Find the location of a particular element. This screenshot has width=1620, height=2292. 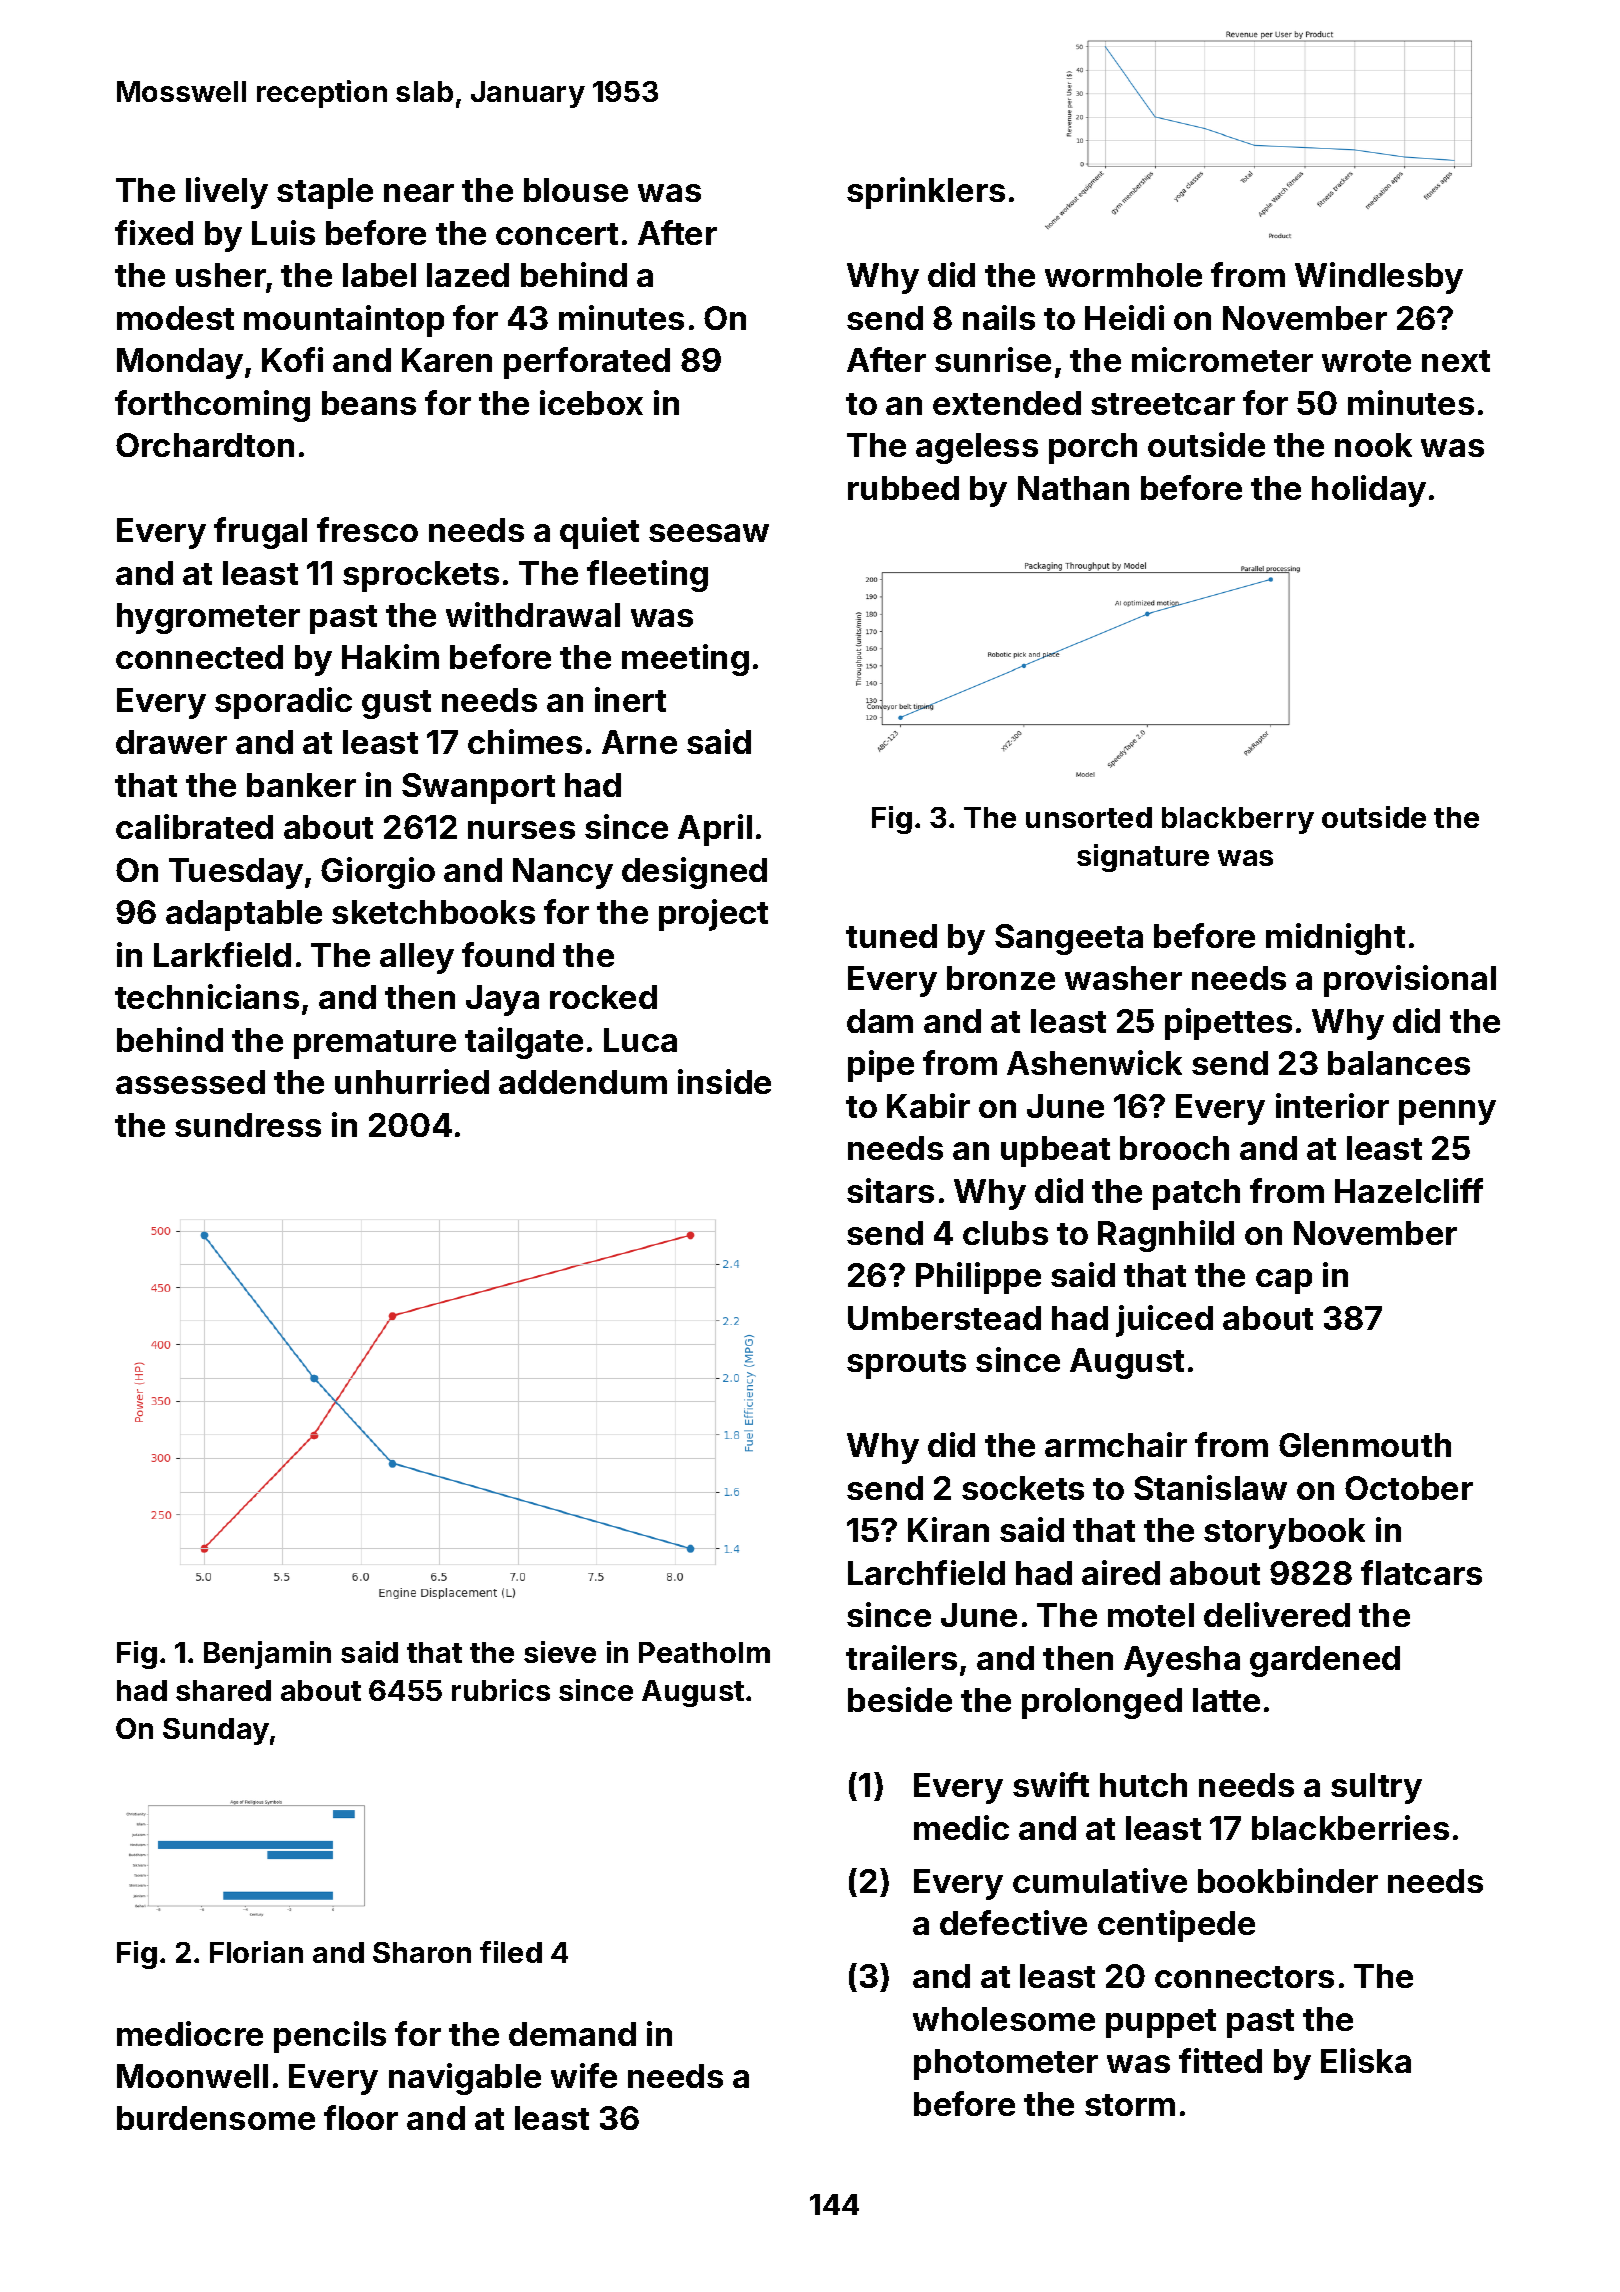

sprockets is located at coordinates (421, 576).
